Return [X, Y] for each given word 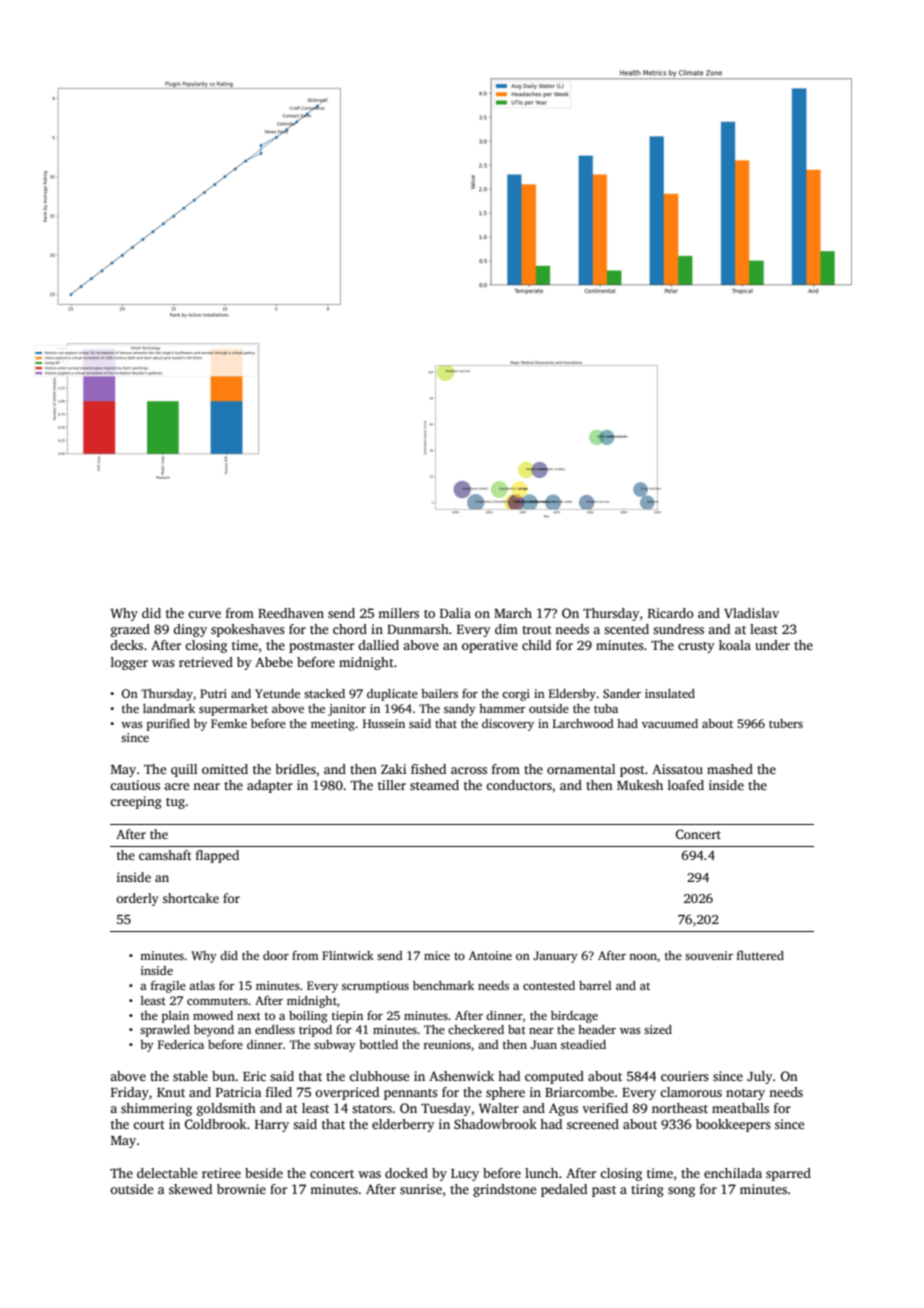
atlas [202, 985]
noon [643, 957]
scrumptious [375, 987]
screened [593, 1124]
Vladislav [751, 613]
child [536, 645]
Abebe [274, 662]
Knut [171, 1092]
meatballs [740, 1108]
